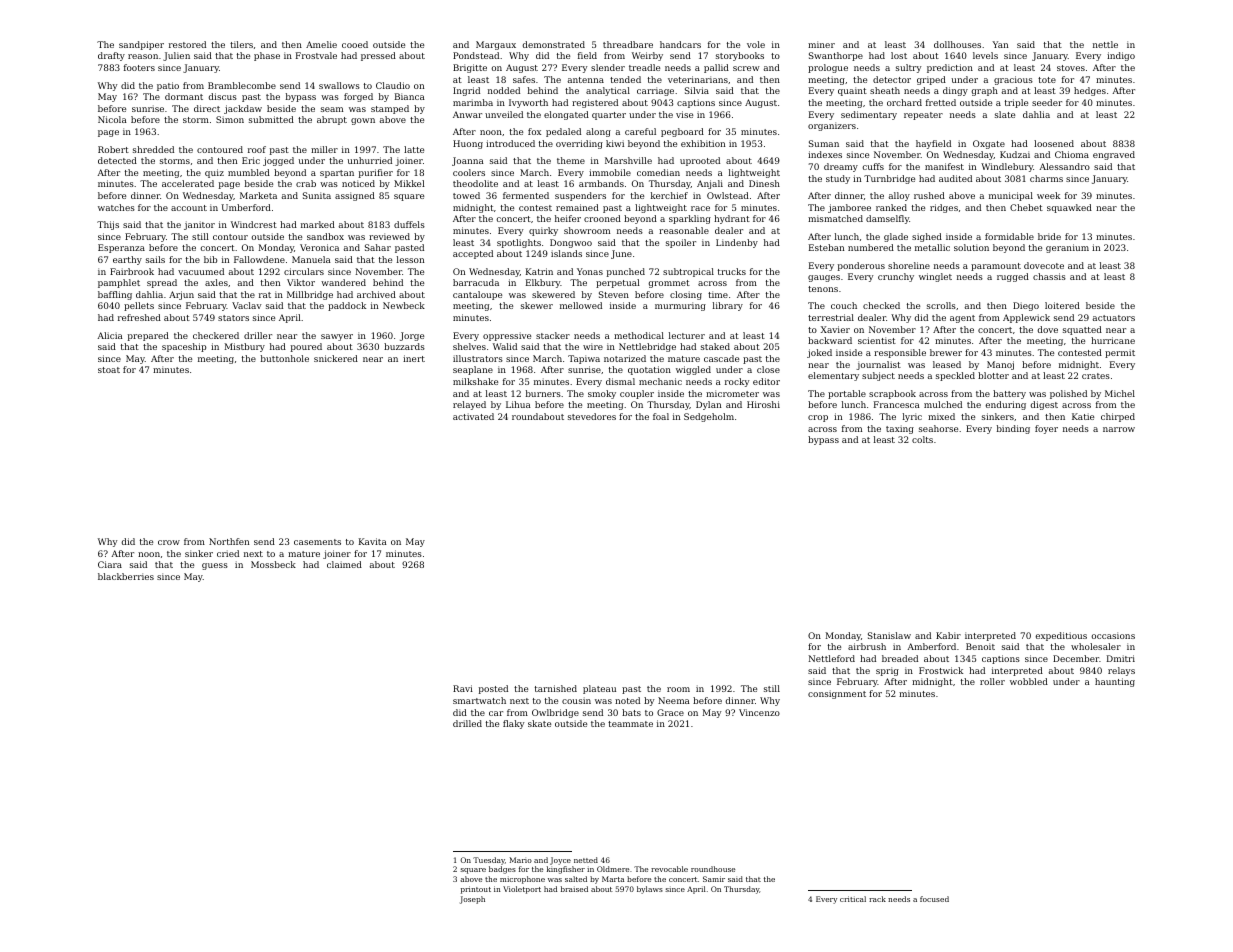  Describe the element at coordinates (1009, 236) in the screenshot. I see `formidable` at that location.
